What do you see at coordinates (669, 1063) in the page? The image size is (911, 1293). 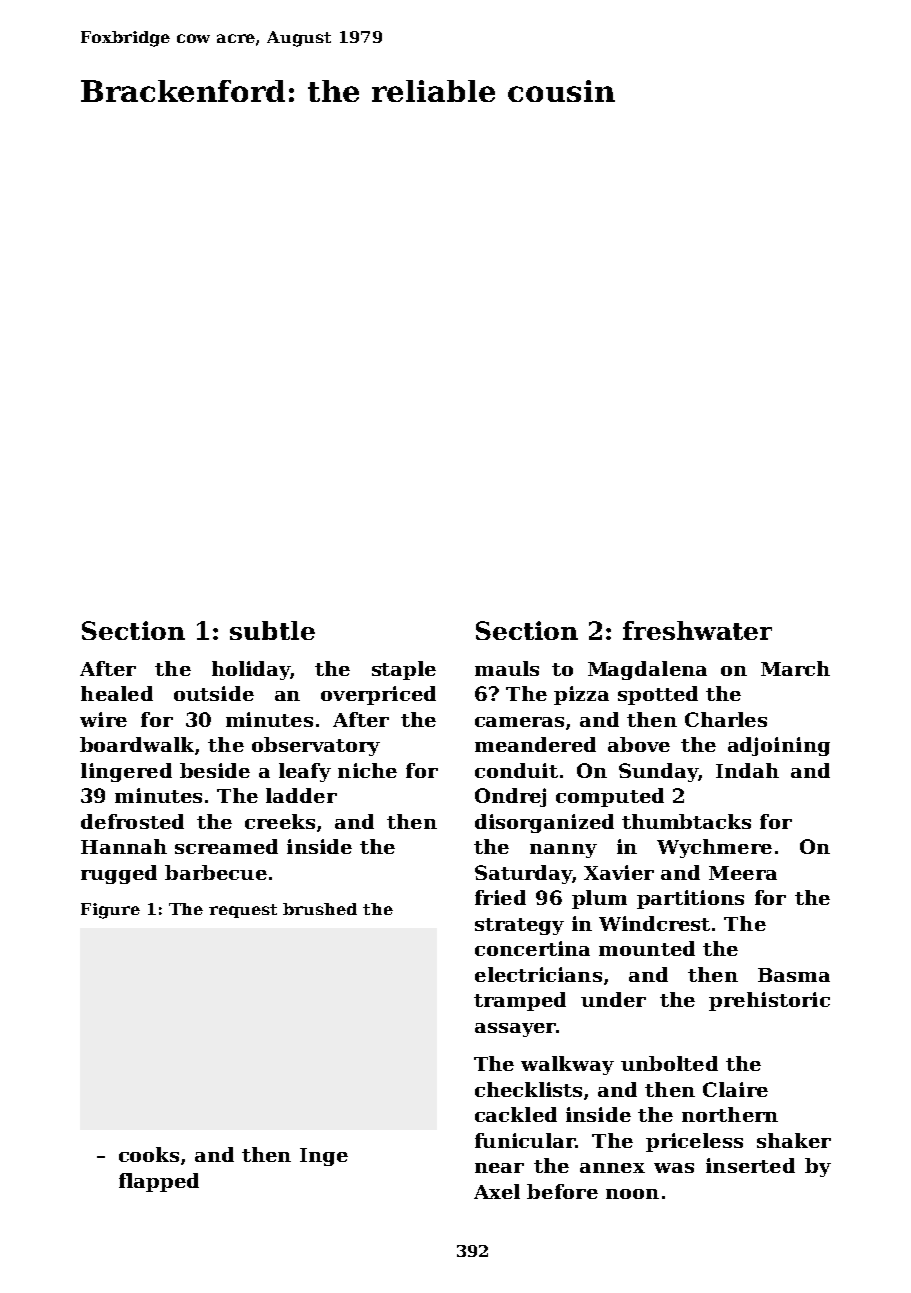 I see `unbolted` at bounding box center [669, 1063].
